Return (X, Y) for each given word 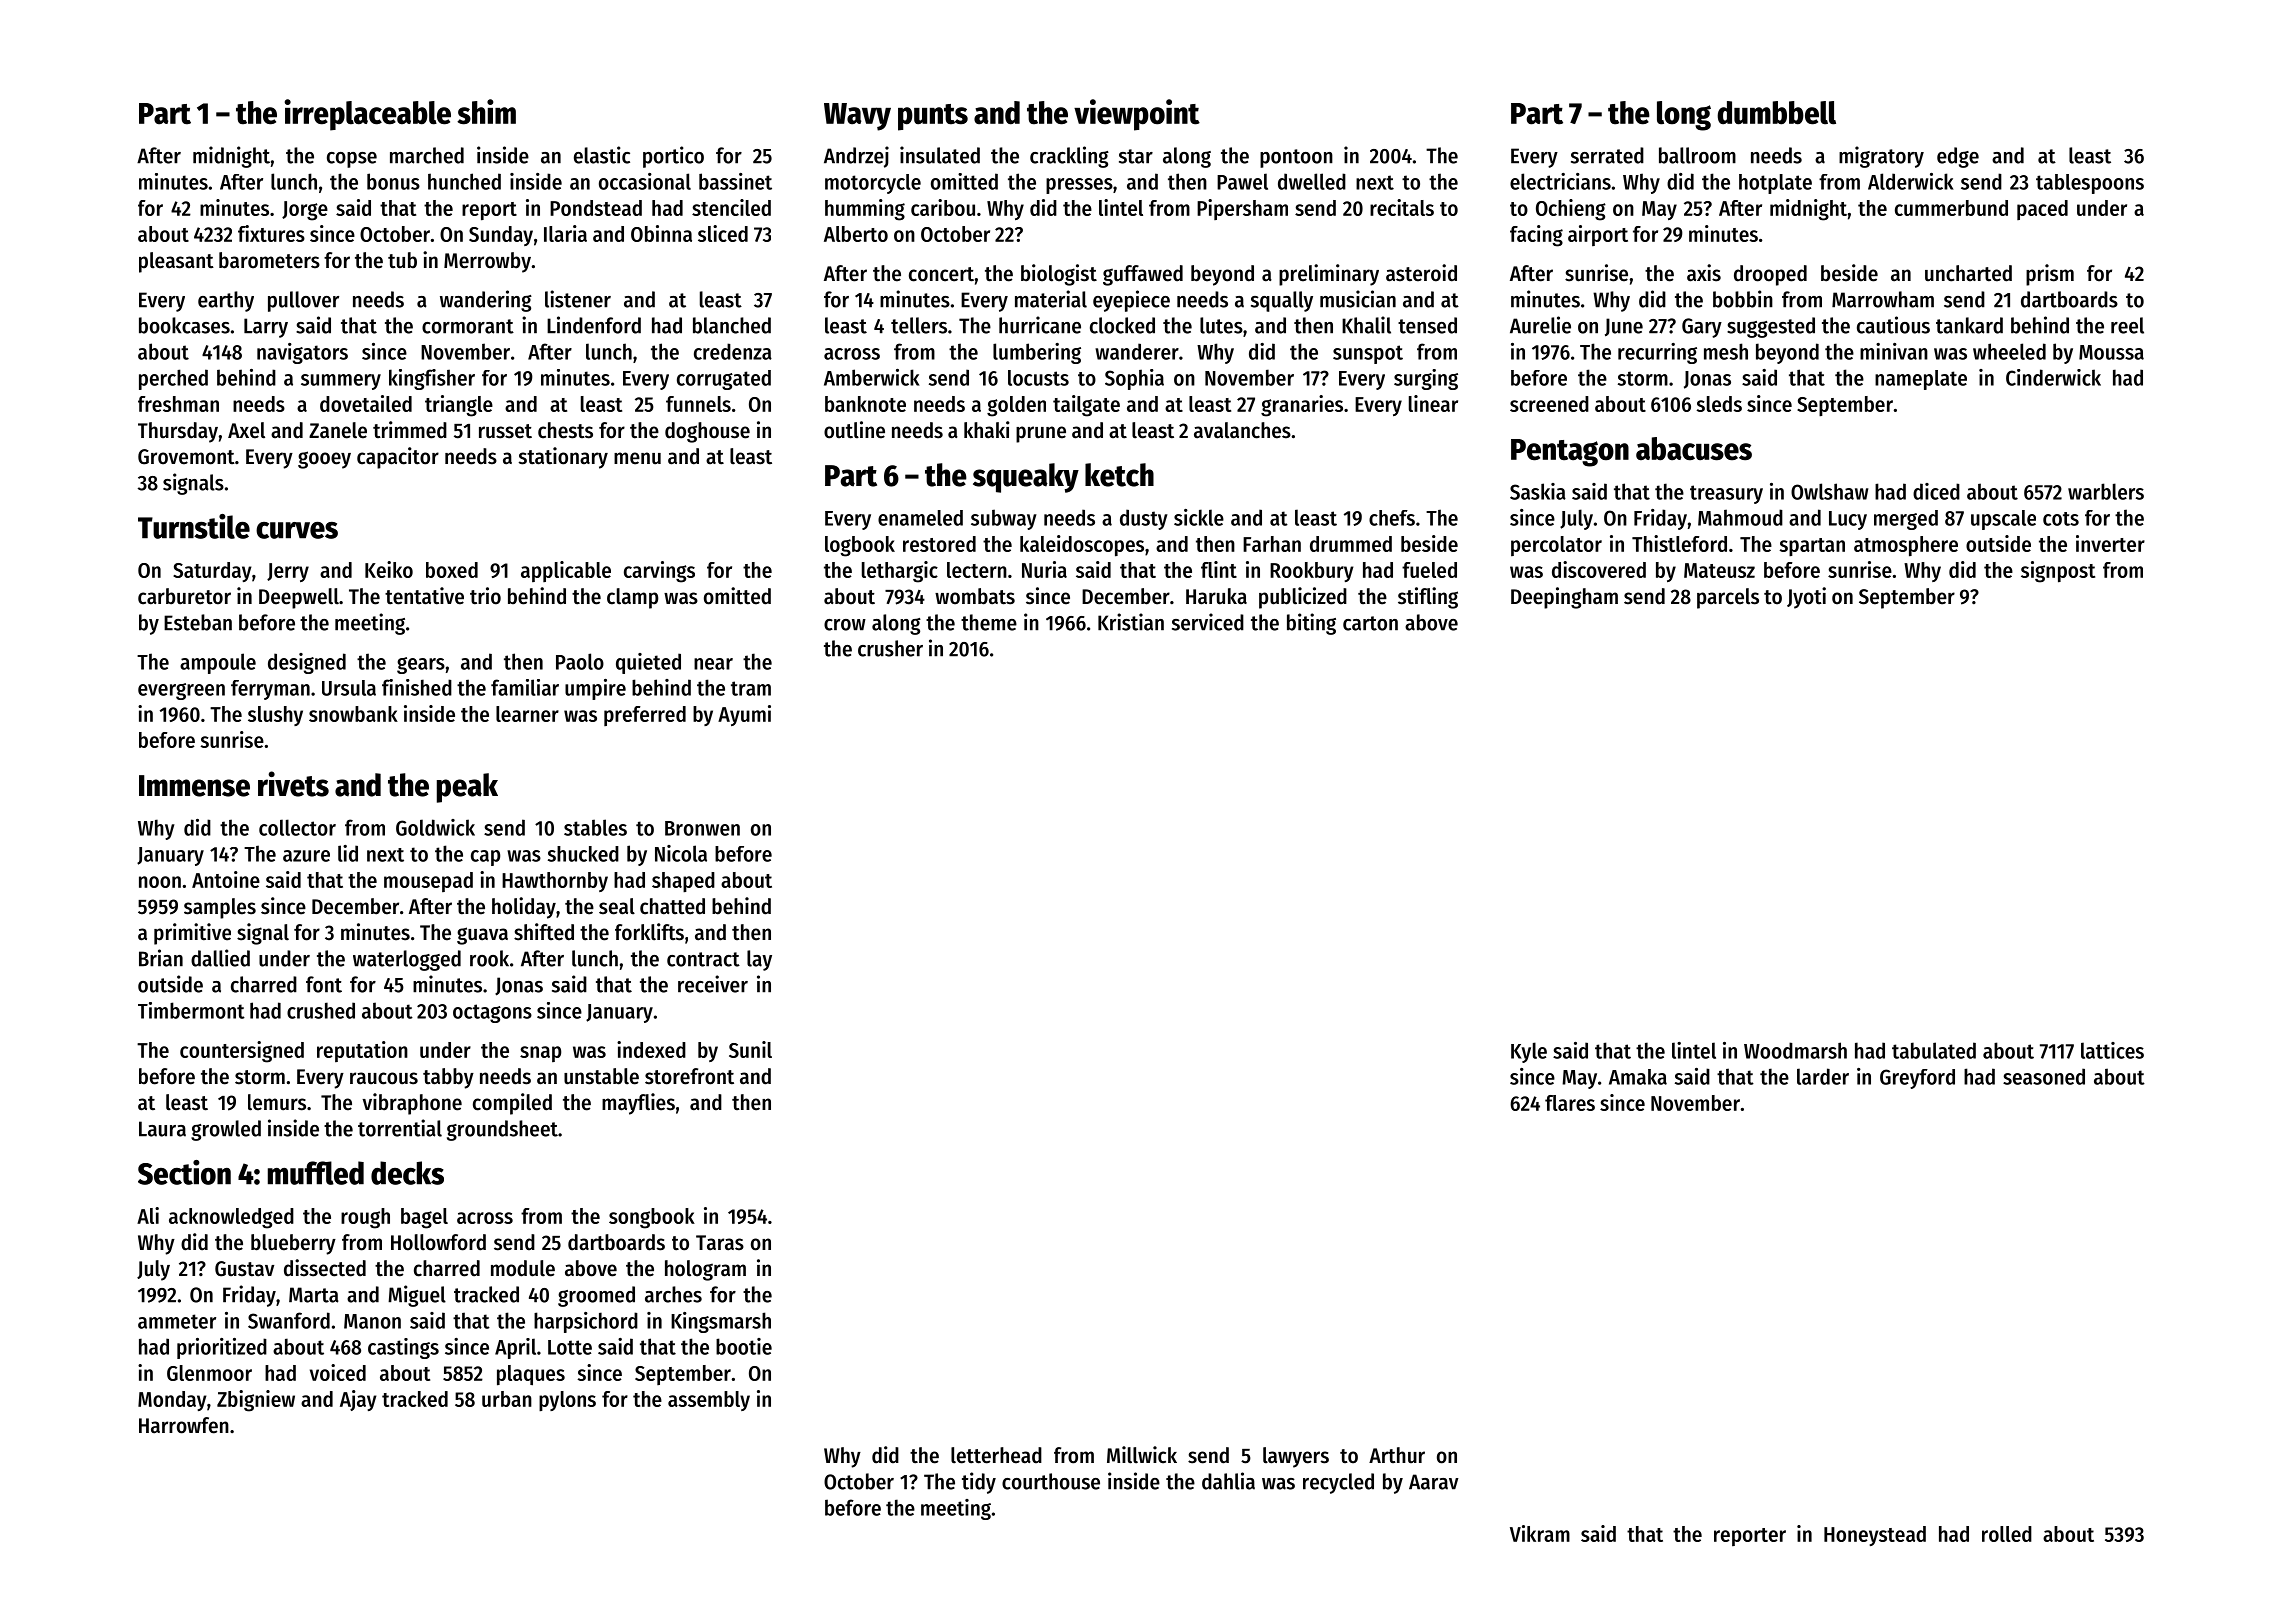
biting (1311, 624)
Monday (172, 1401)
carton (1370, 623)
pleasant (176, 262)
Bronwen (702, 828)
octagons (492, 1013)
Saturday (212, 572)
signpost (2058, 572)
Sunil (750, 1049)
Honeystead (1875, 1536)
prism (2050, 275)
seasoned (2044, 1076)
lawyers (1296, 1457)
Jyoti (1806, 598)
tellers (919, 325)
